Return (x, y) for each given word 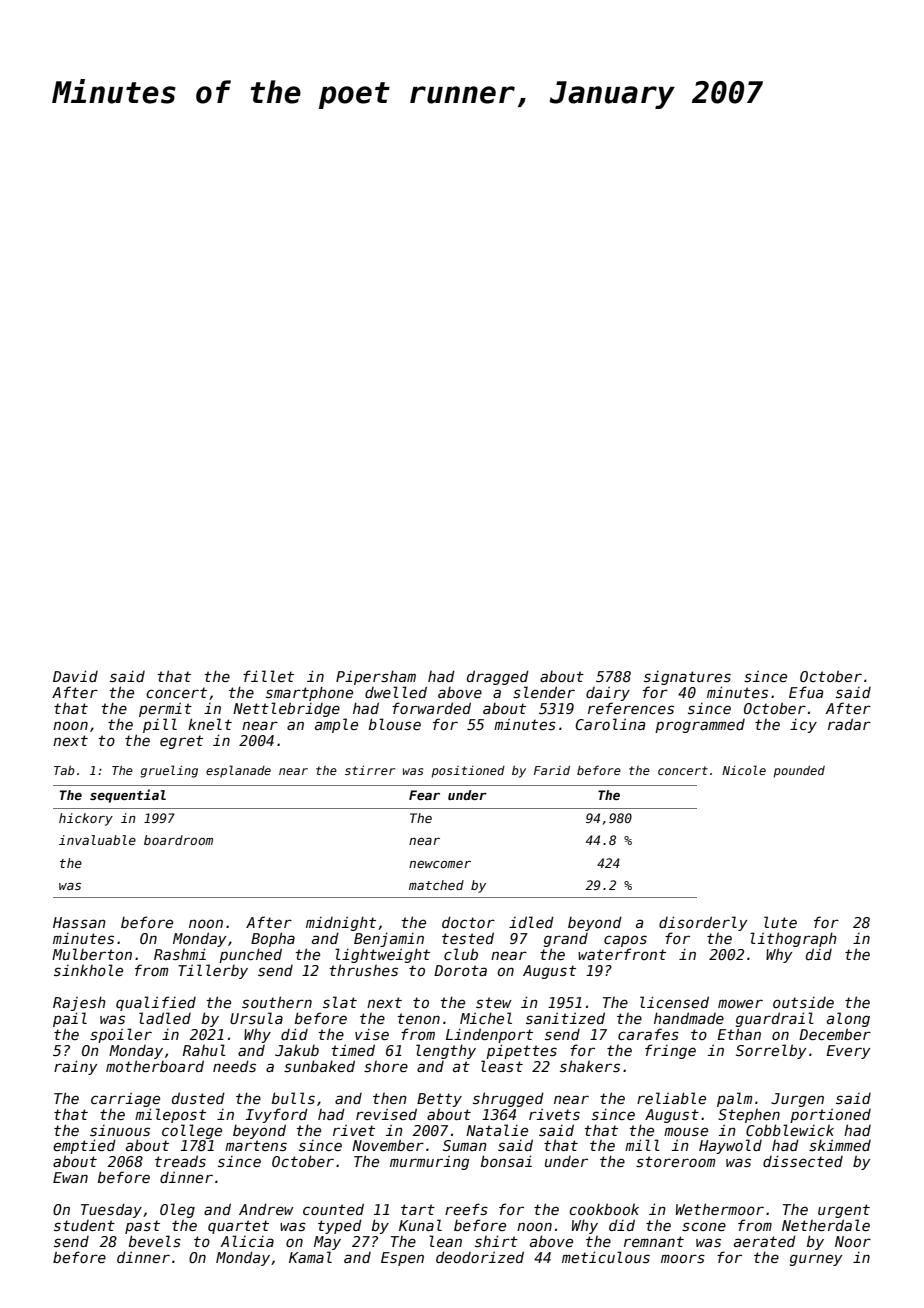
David (75, 676)
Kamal (310, 1257)
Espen (402, 1259)
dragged (498, 677)
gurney (816, 1260)
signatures (687, 678)
